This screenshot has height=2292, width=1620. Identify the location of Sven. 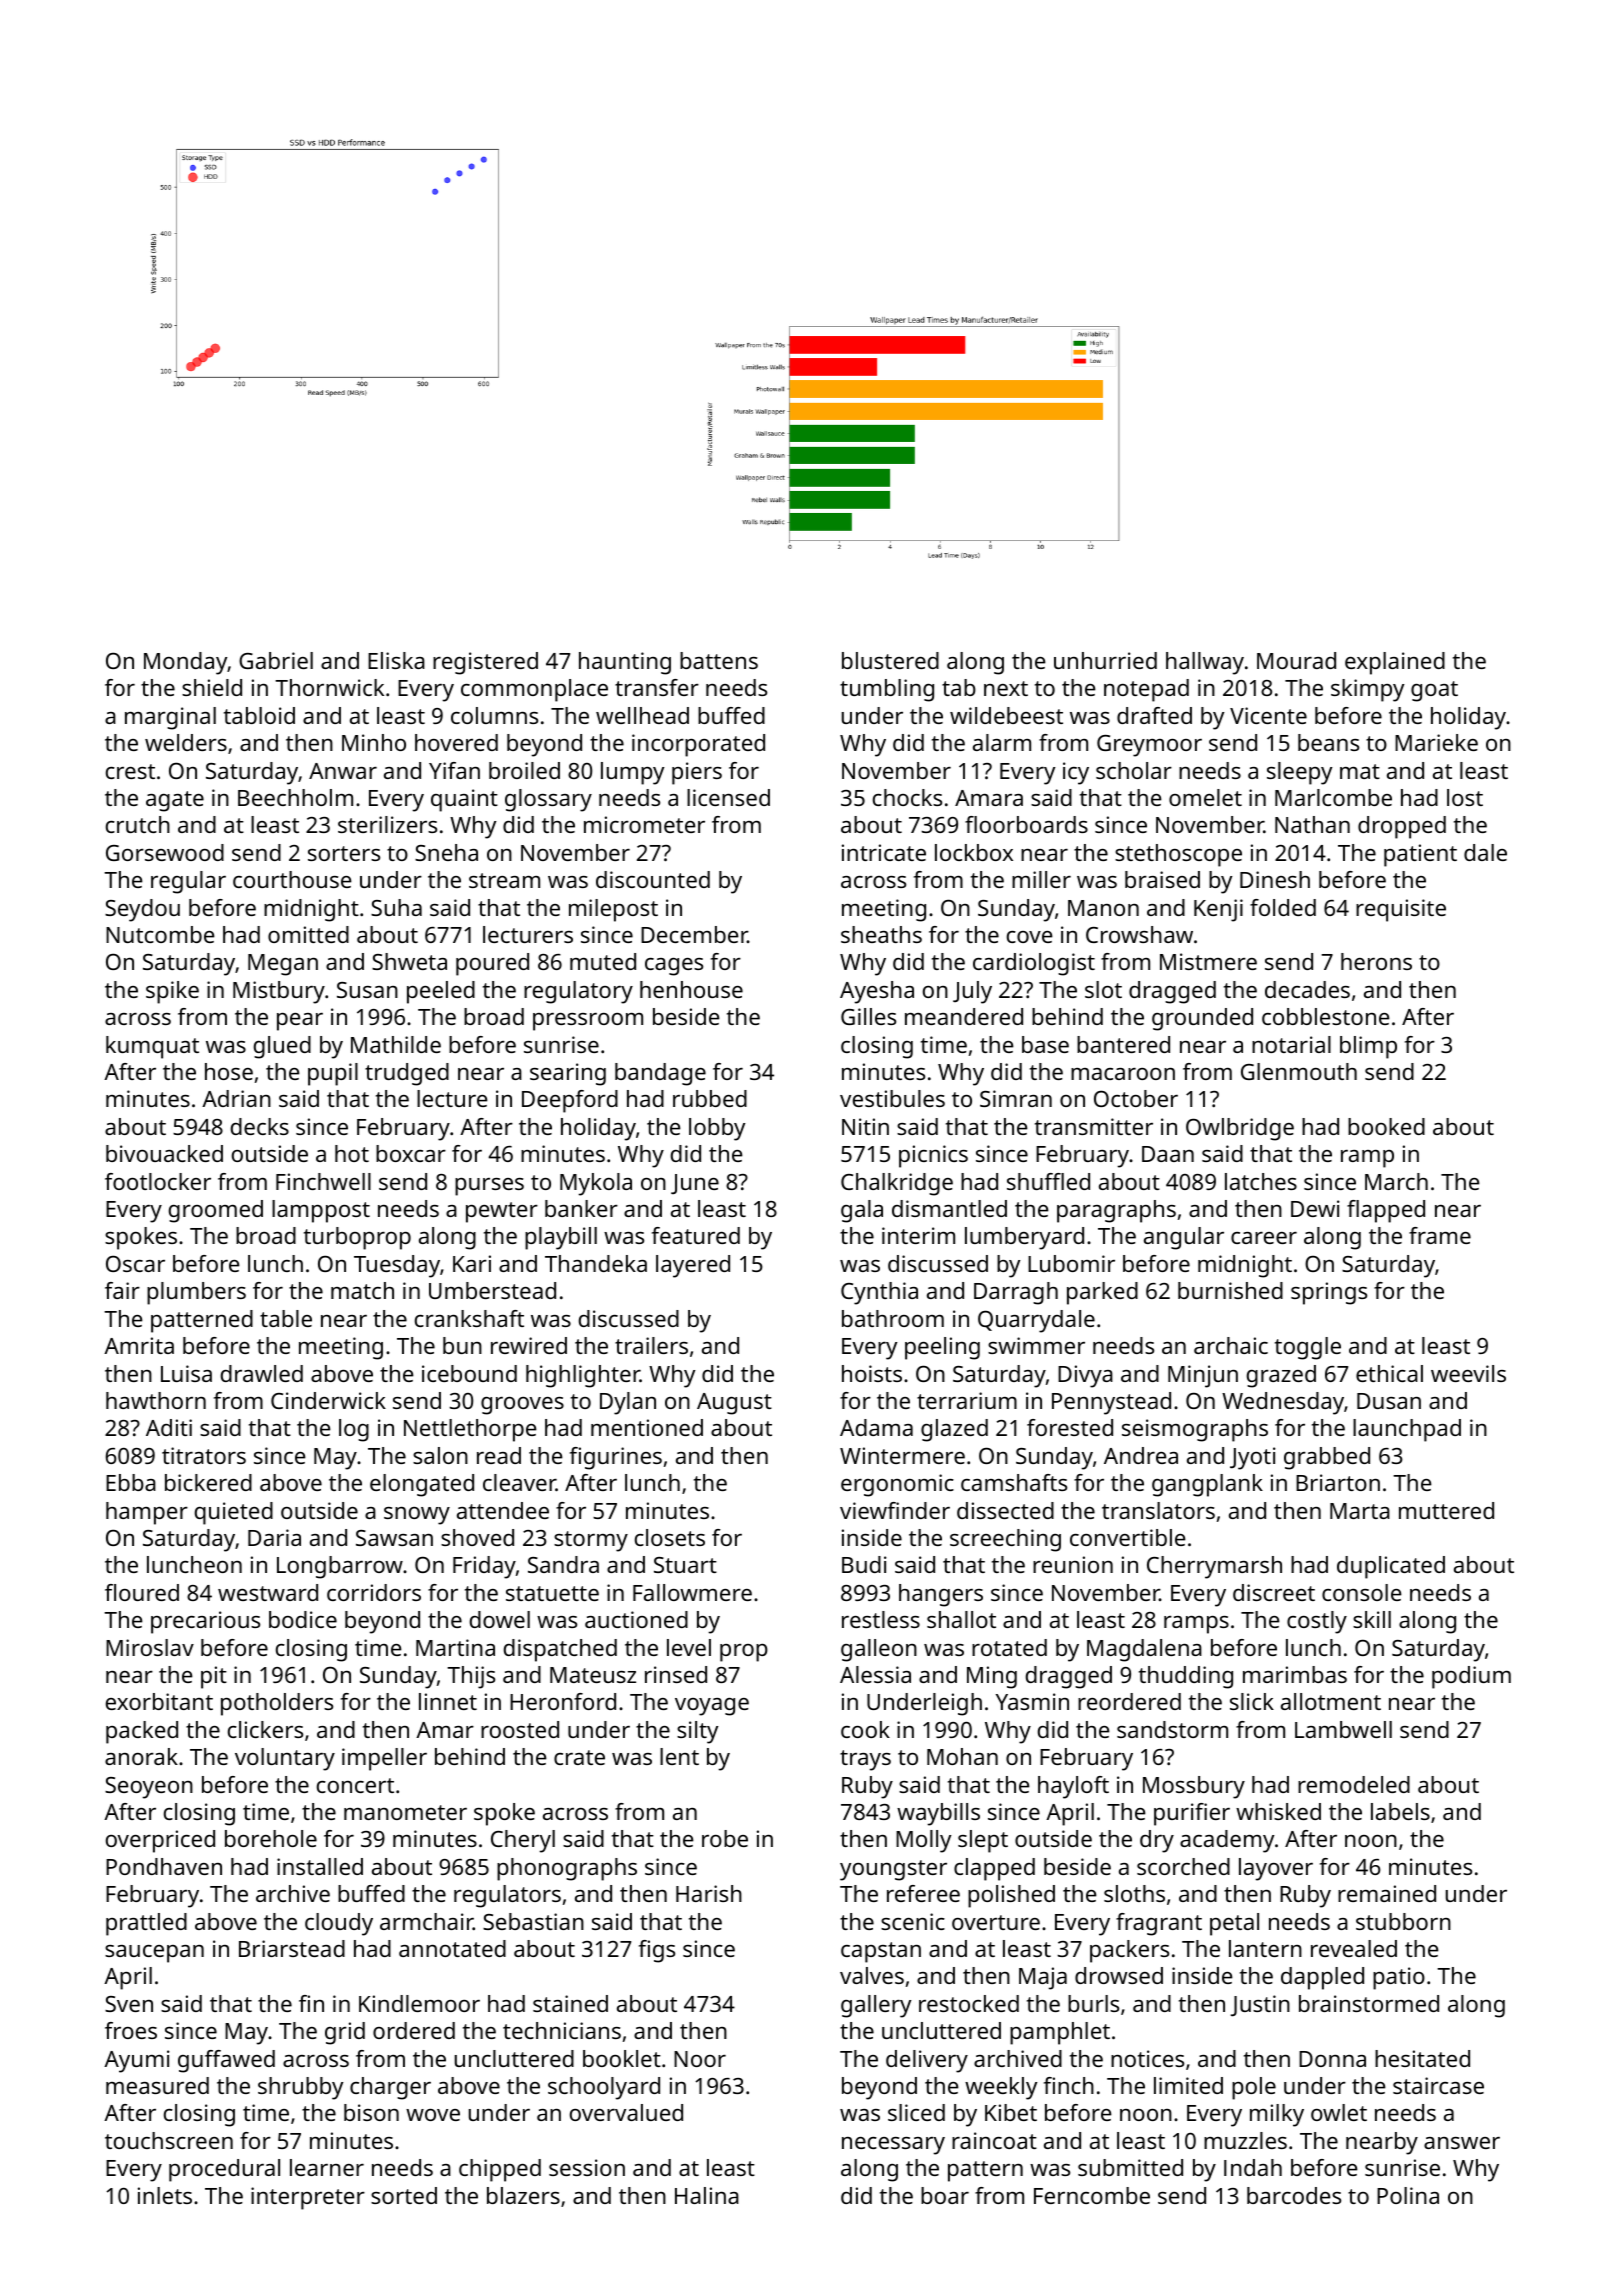
(129, 2004).
